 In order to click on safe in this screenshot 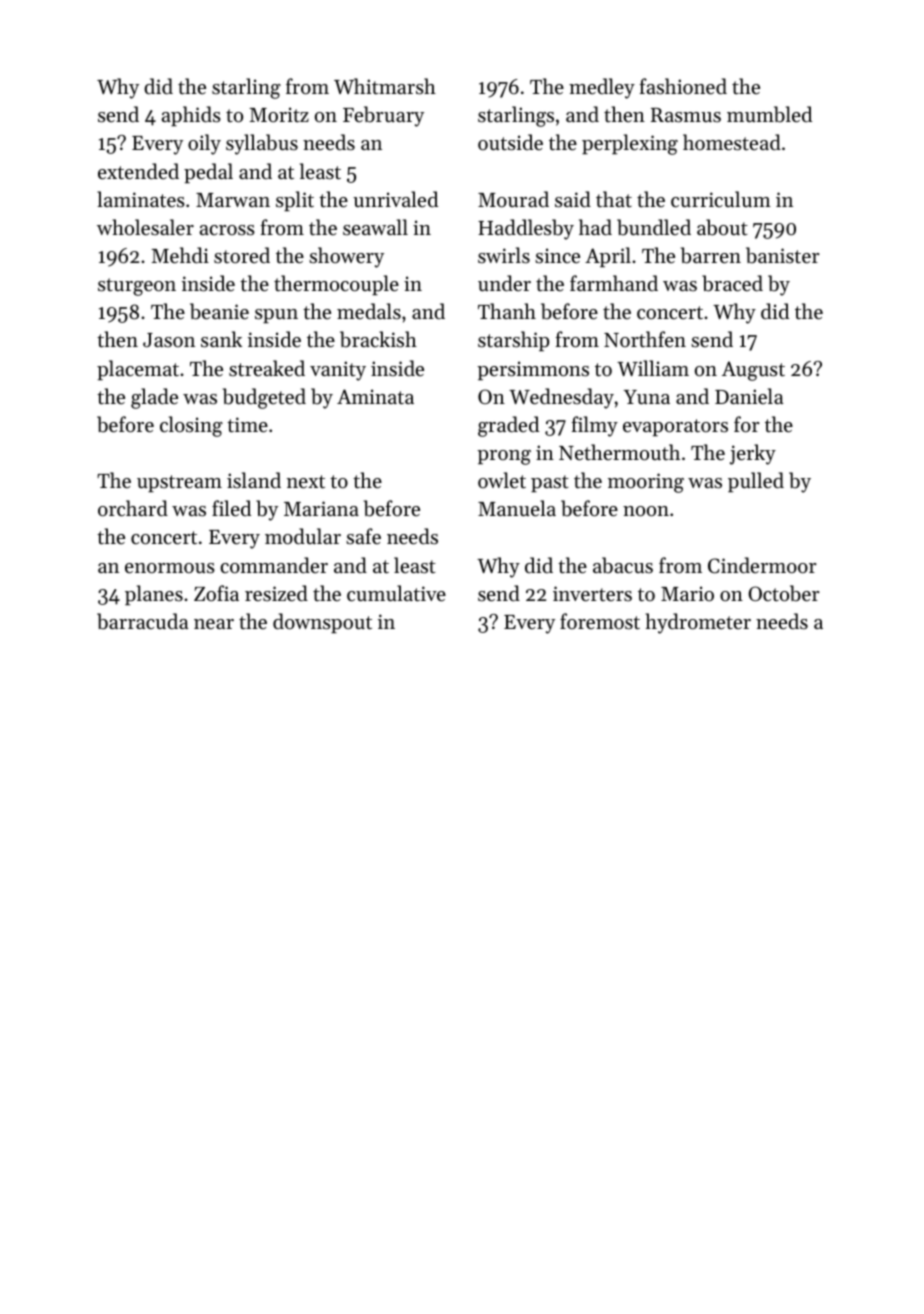, I will do `click(363, 536)`.
